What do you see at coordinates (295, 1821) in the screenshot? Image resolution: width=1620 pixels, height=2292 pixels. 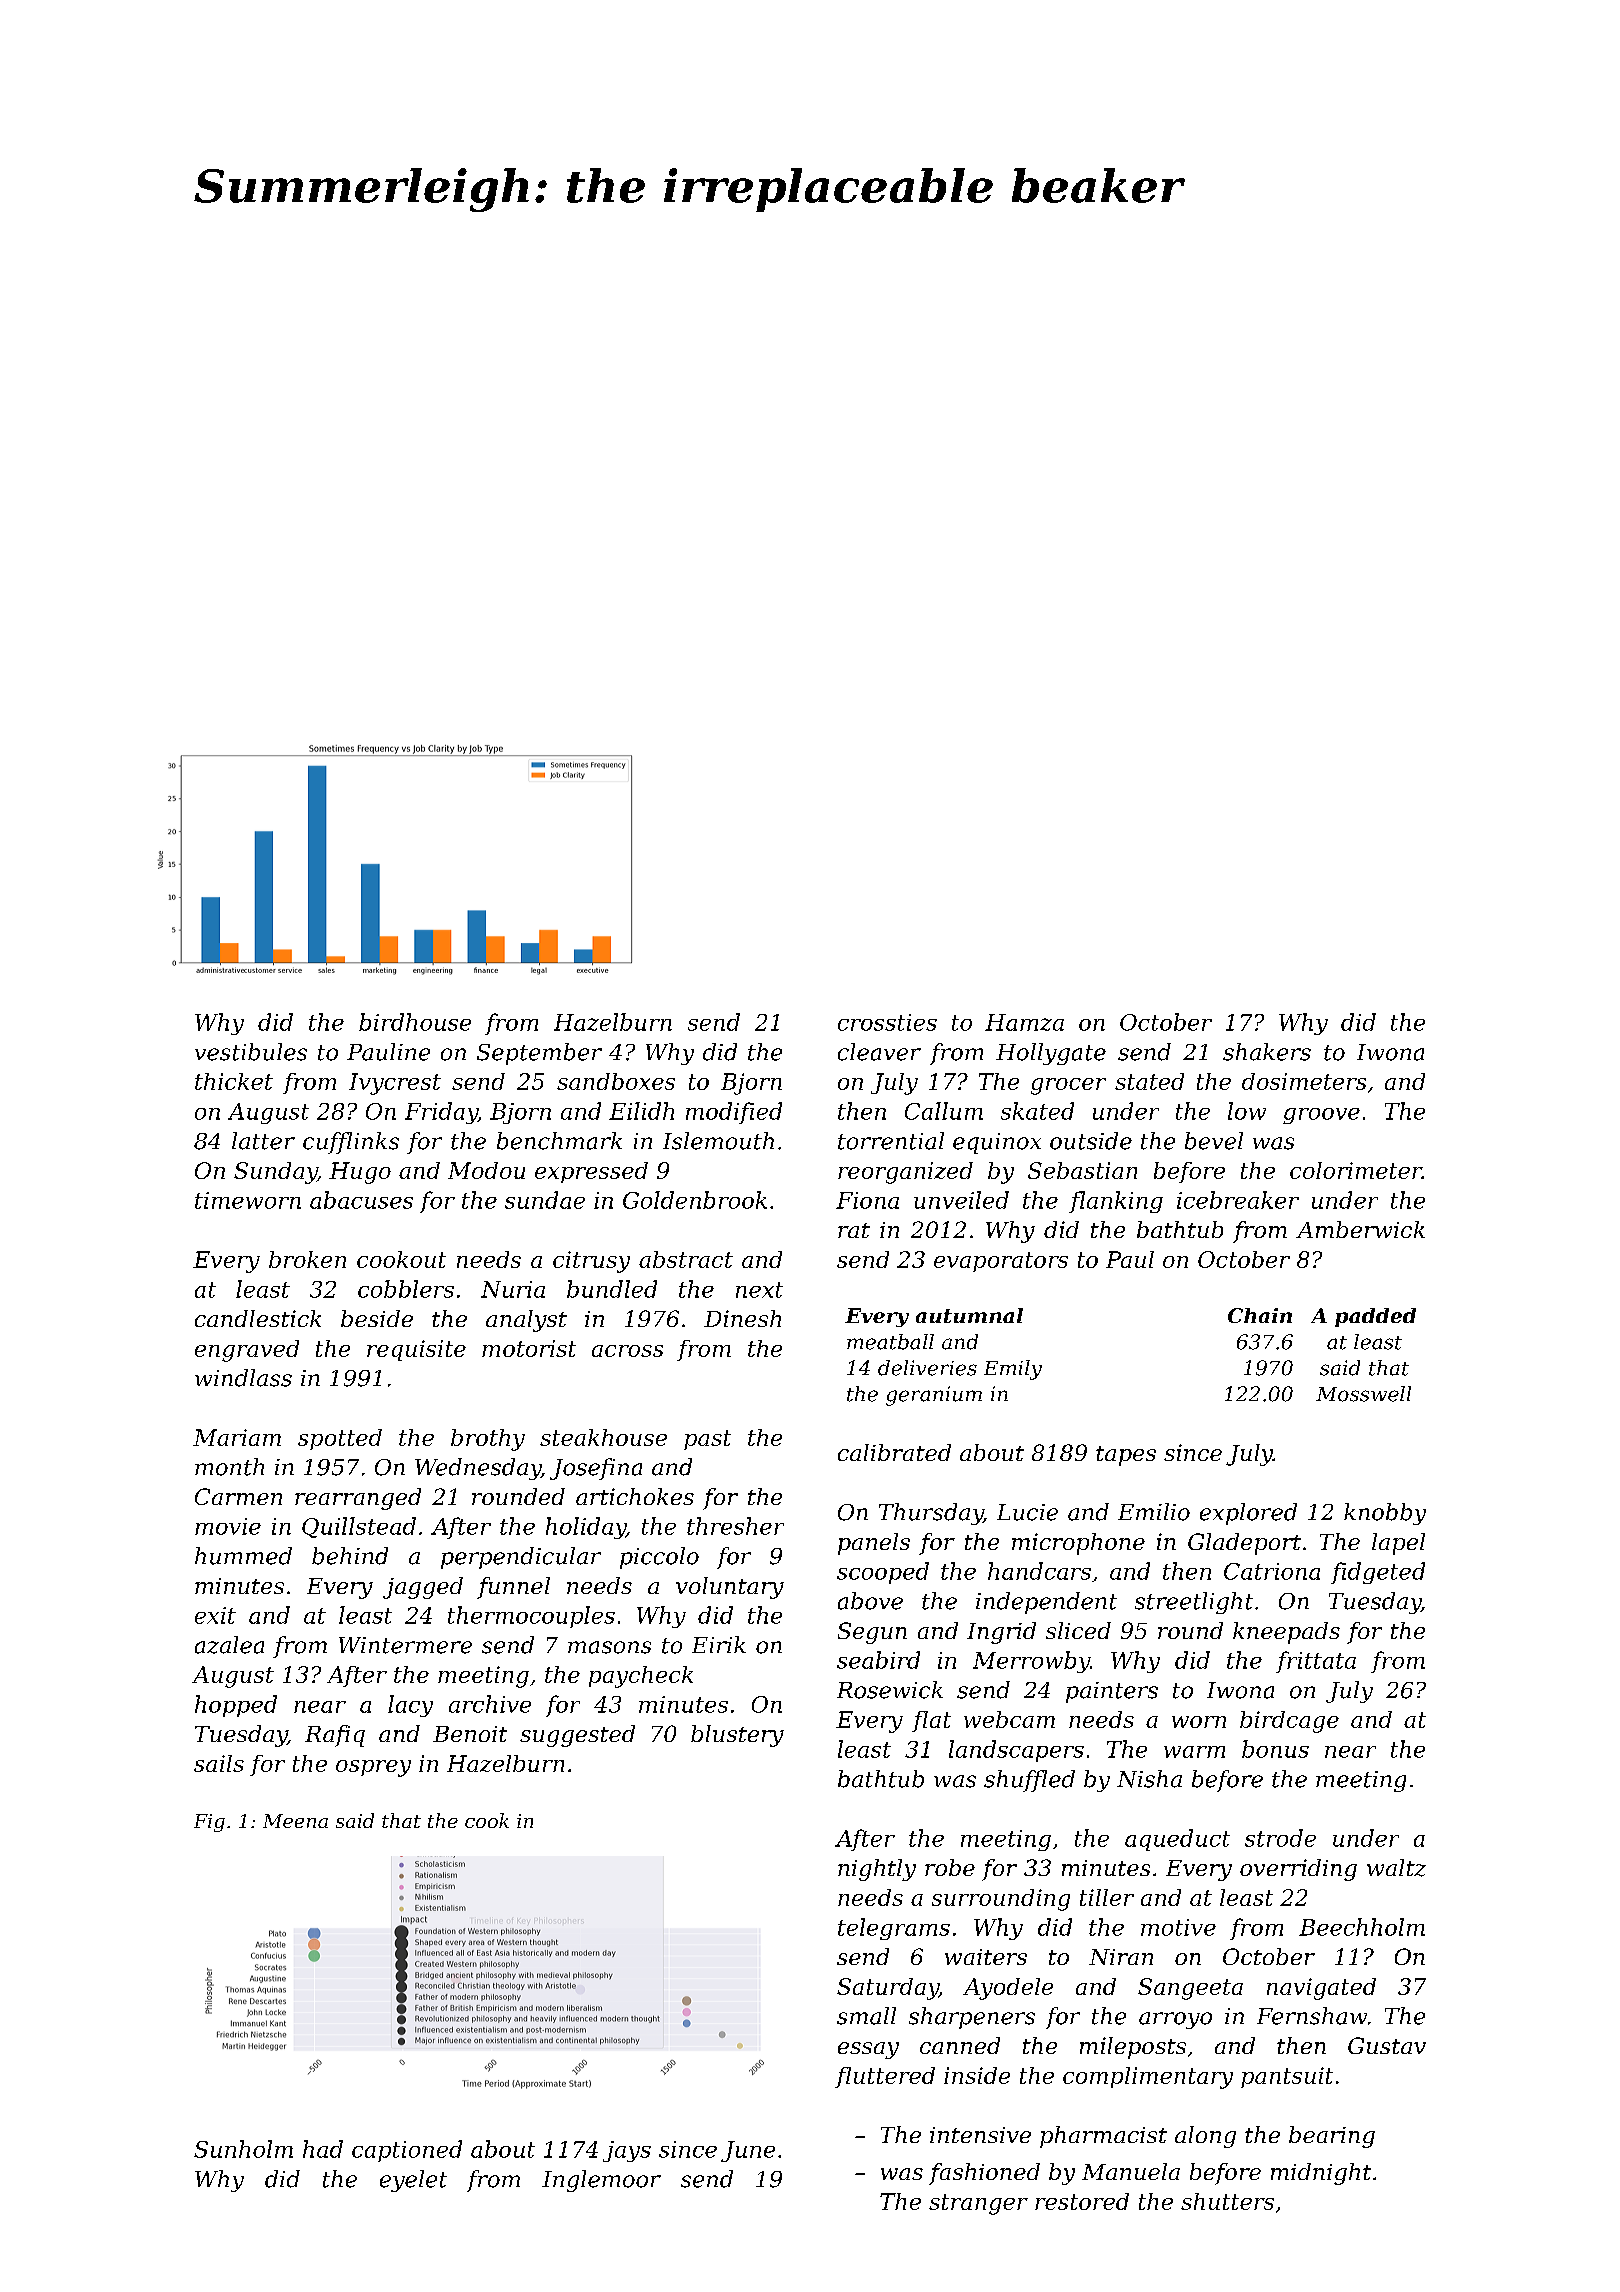 I see `Meena` at bounding box center [295, 1821].
